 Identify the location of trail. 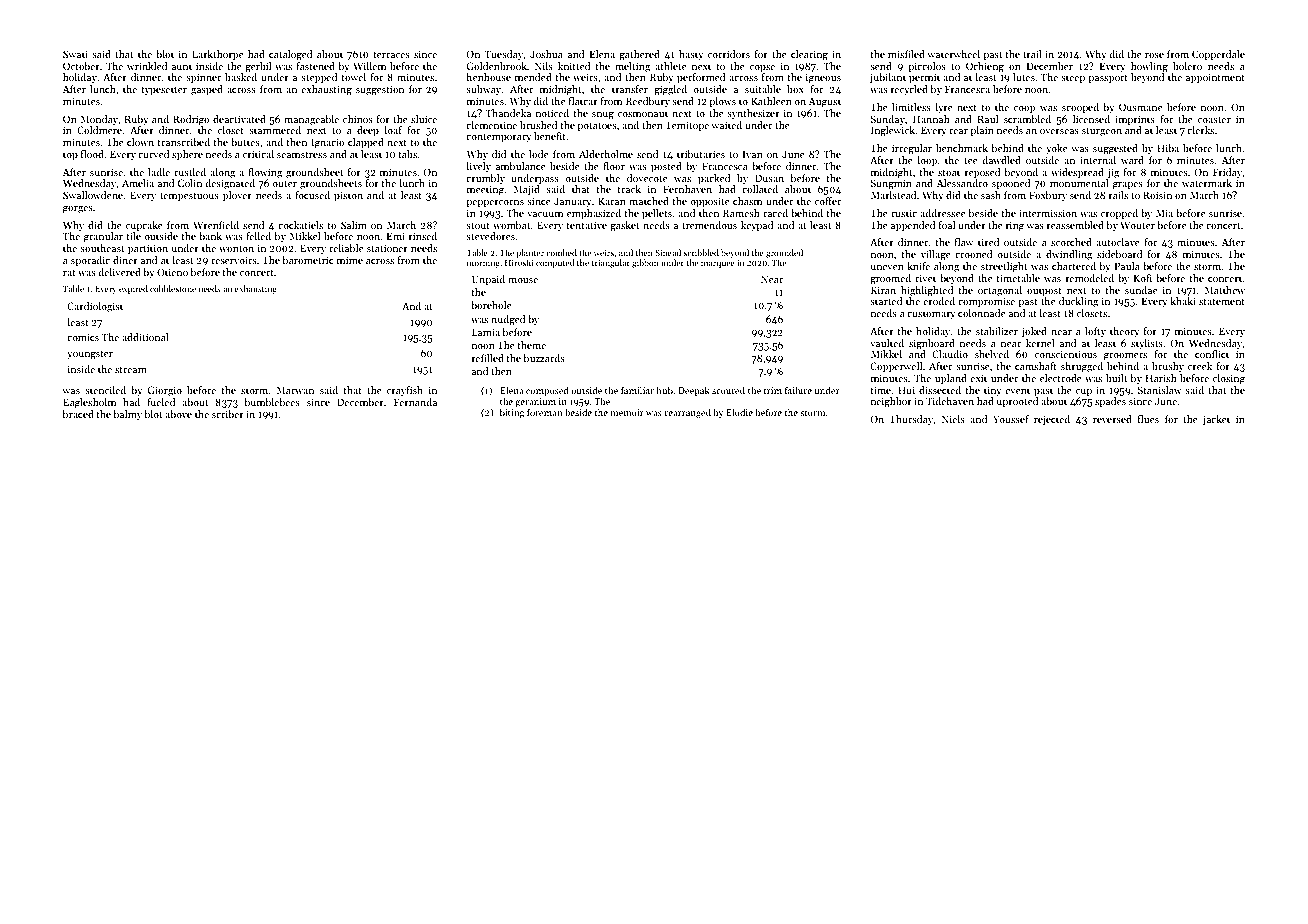
(1032, 54).
